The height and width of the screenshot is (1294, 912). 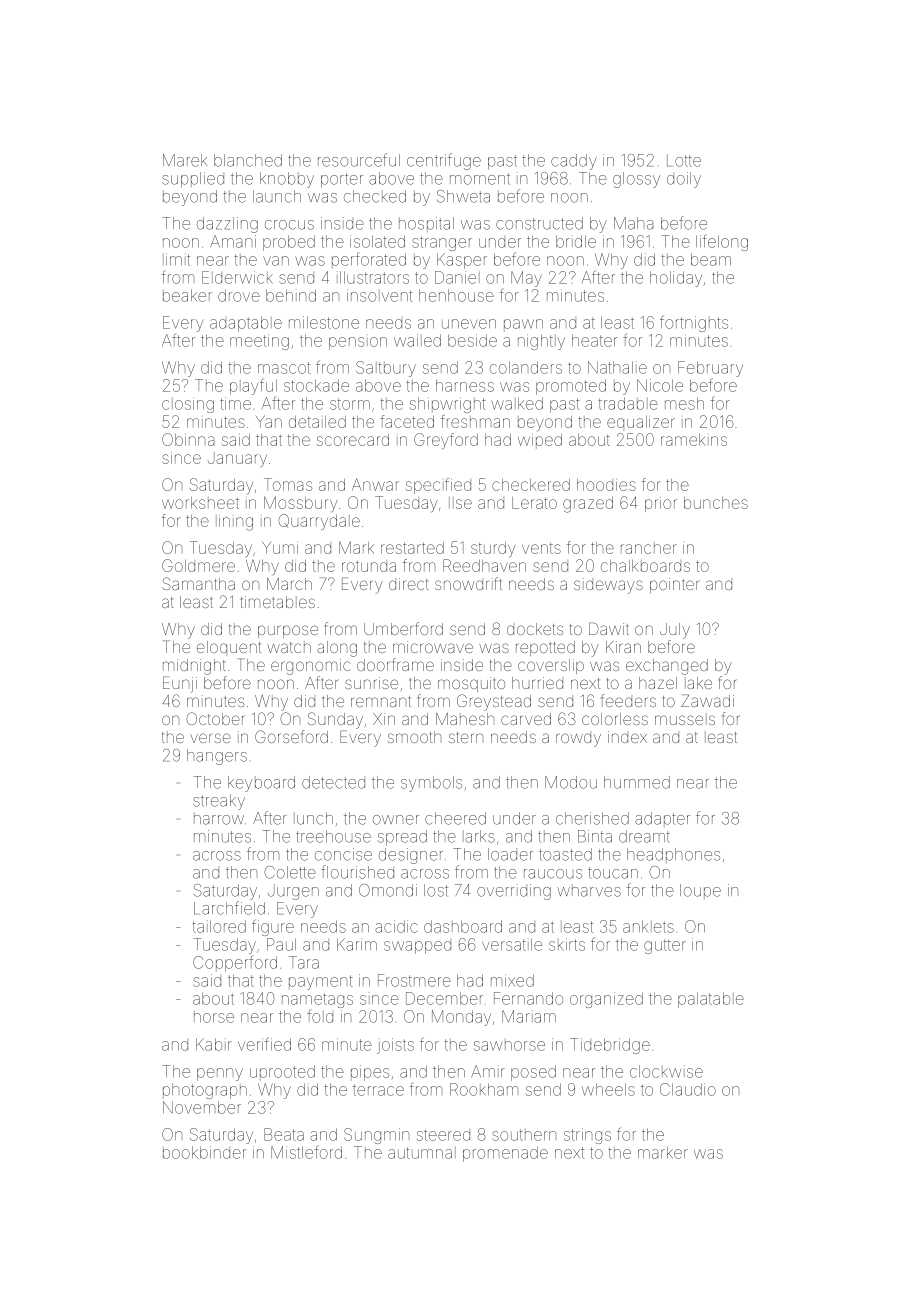 I want to click on shipwright, so click(x=448, y=405).
